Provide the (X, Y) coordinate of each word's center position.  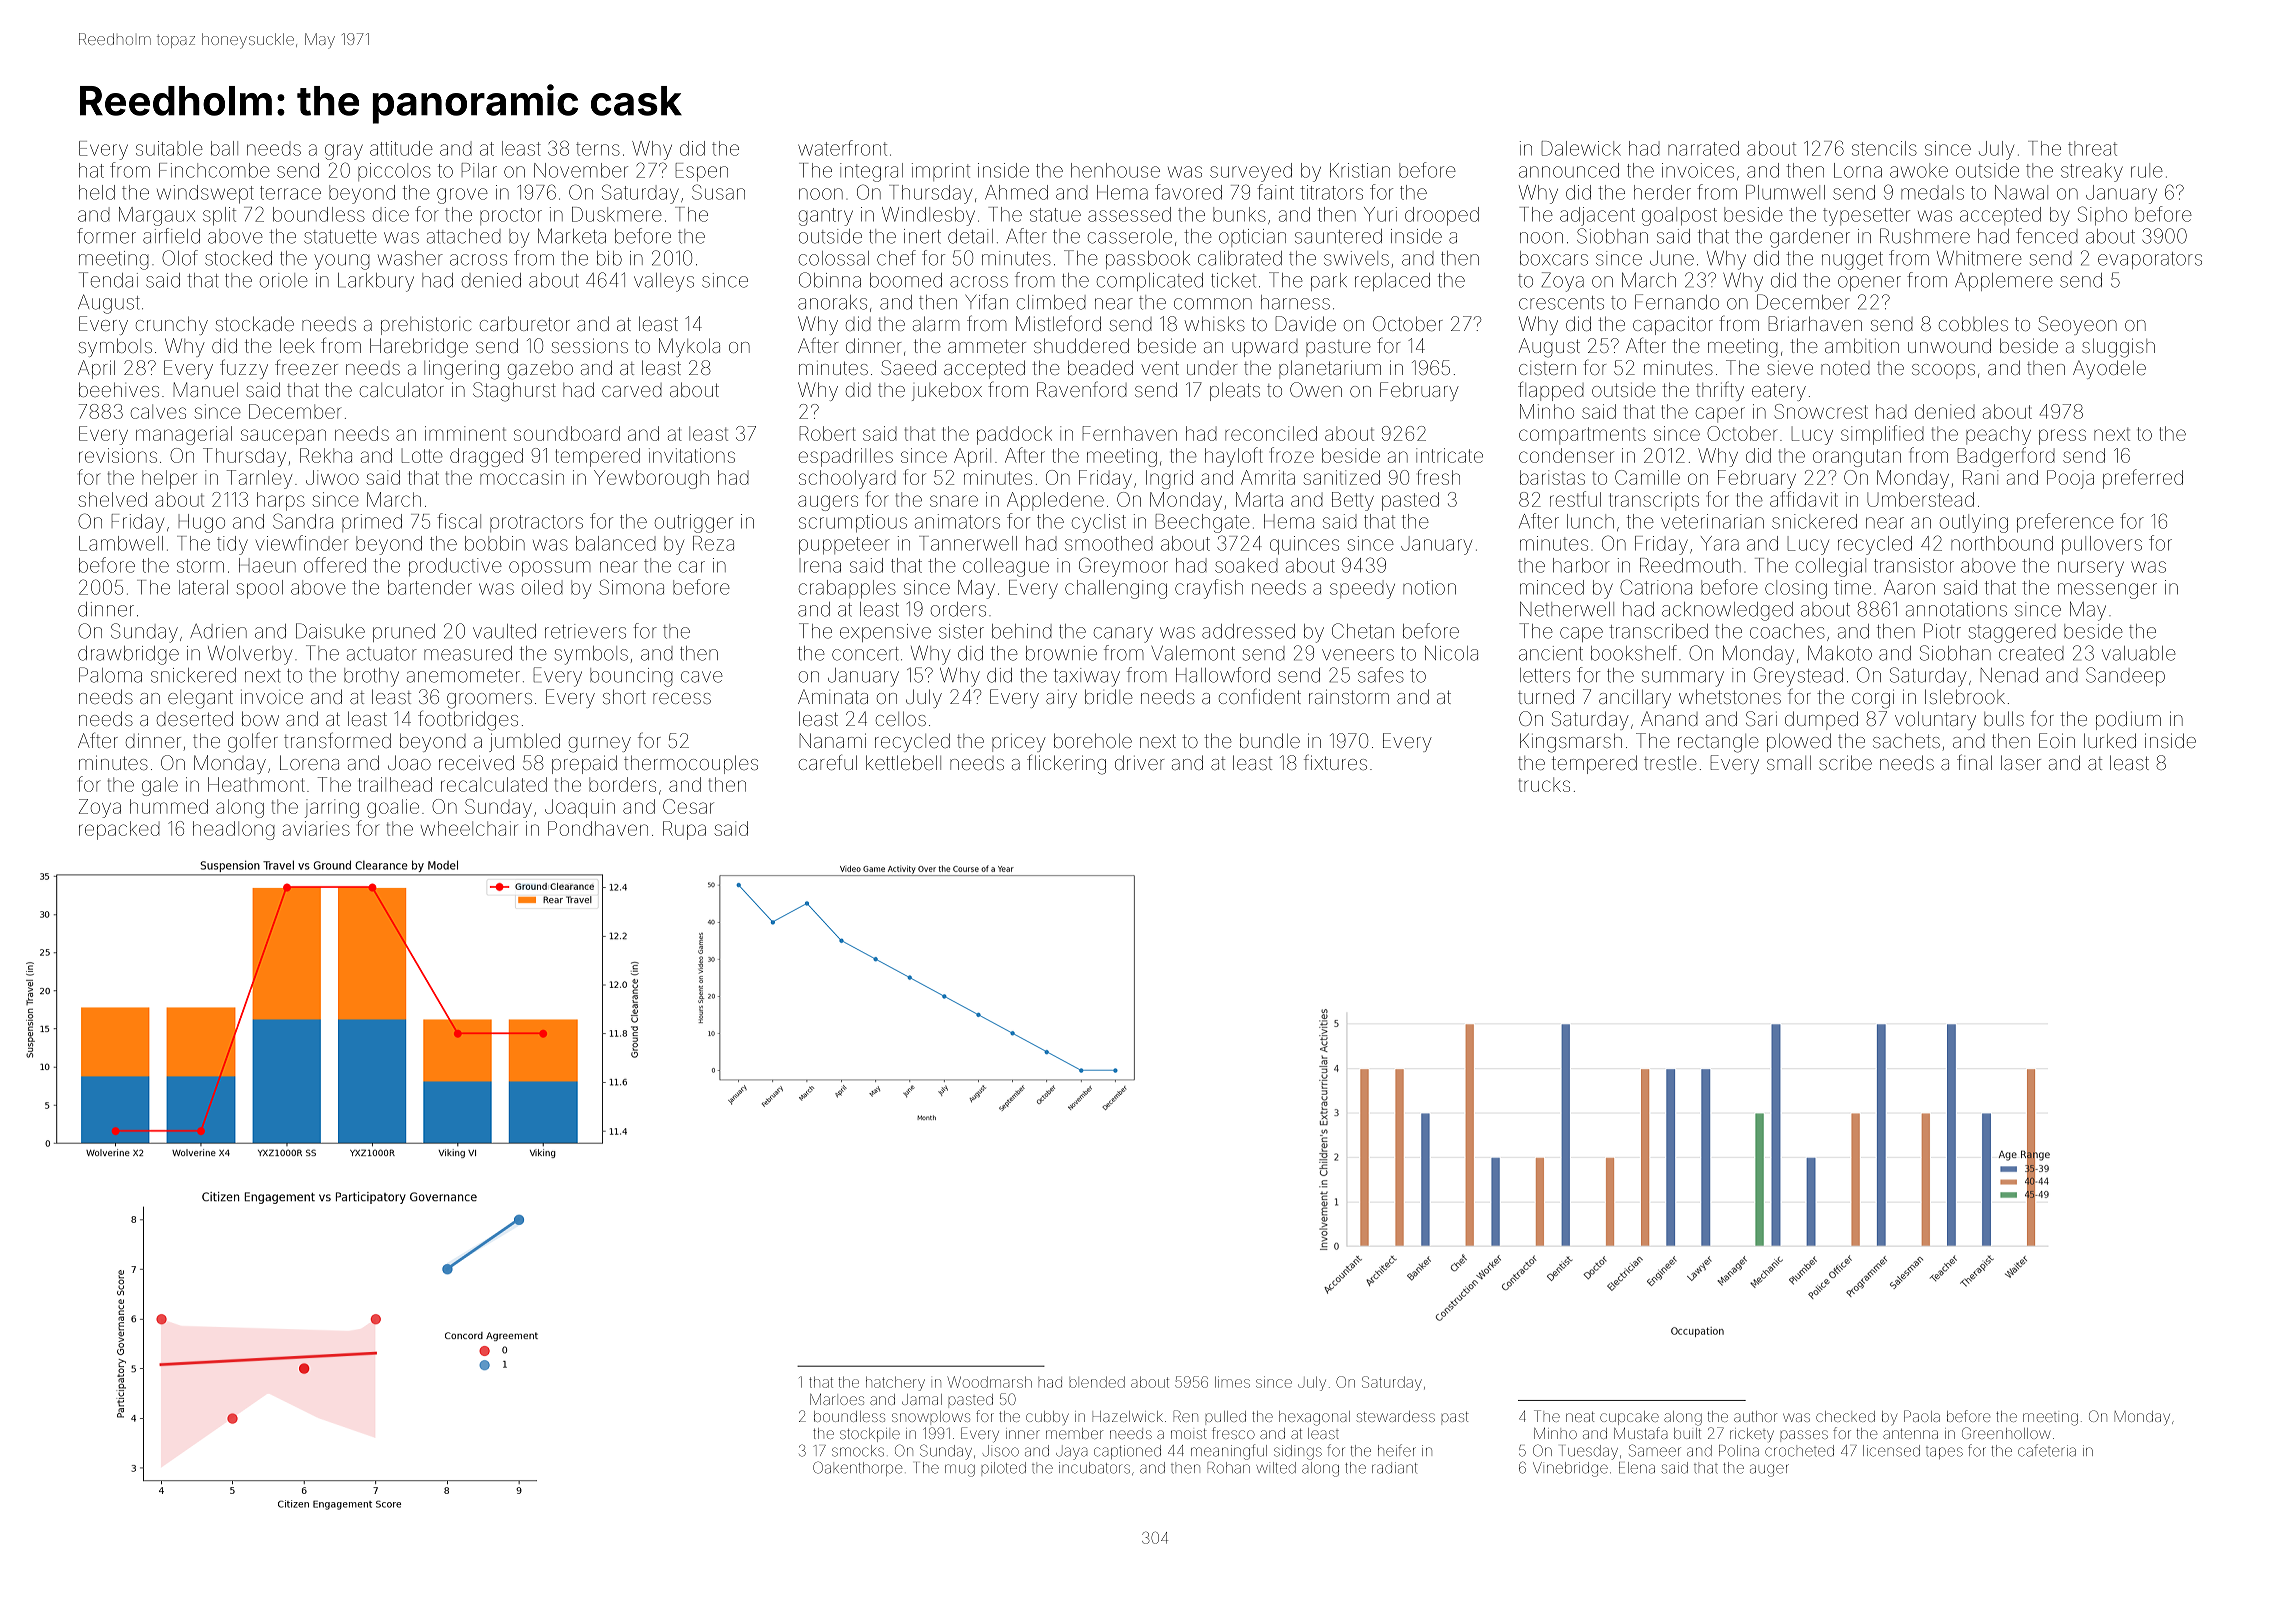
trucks (1544, 784)
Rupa (684, 830)
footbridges (468, 720)
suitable (169, 148)
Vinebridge (1570, 1469)
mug (960, 1470)
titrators (1331, 192)
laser (2021, 762)
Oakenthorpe (858, 1468)
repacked (119, 830)
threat (2092, 148)
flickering (1066, 764)
